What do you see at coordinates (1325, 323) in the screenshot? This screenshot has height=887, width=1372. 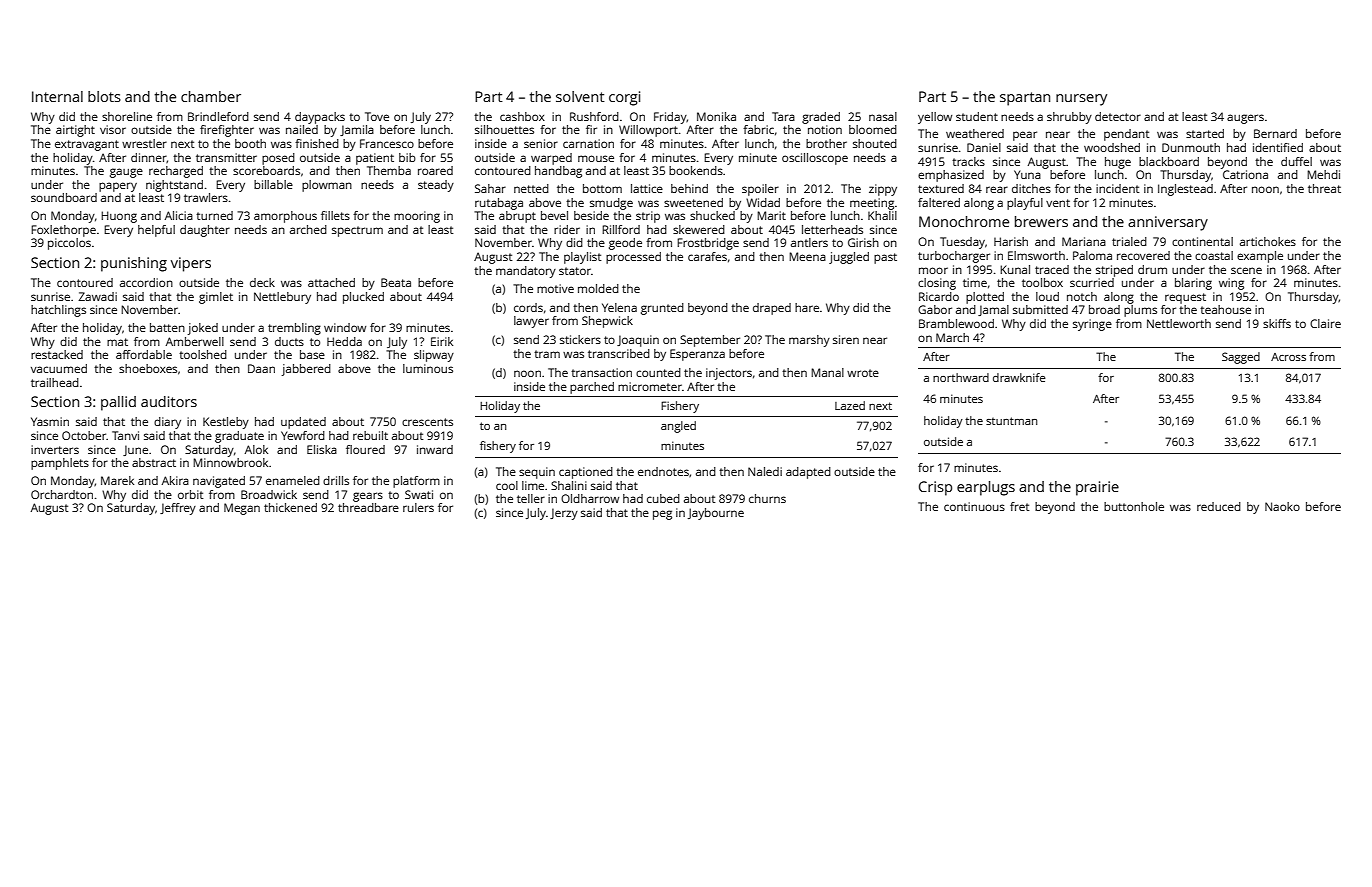 I see `Claire` at bounding box center [1325, 323].
